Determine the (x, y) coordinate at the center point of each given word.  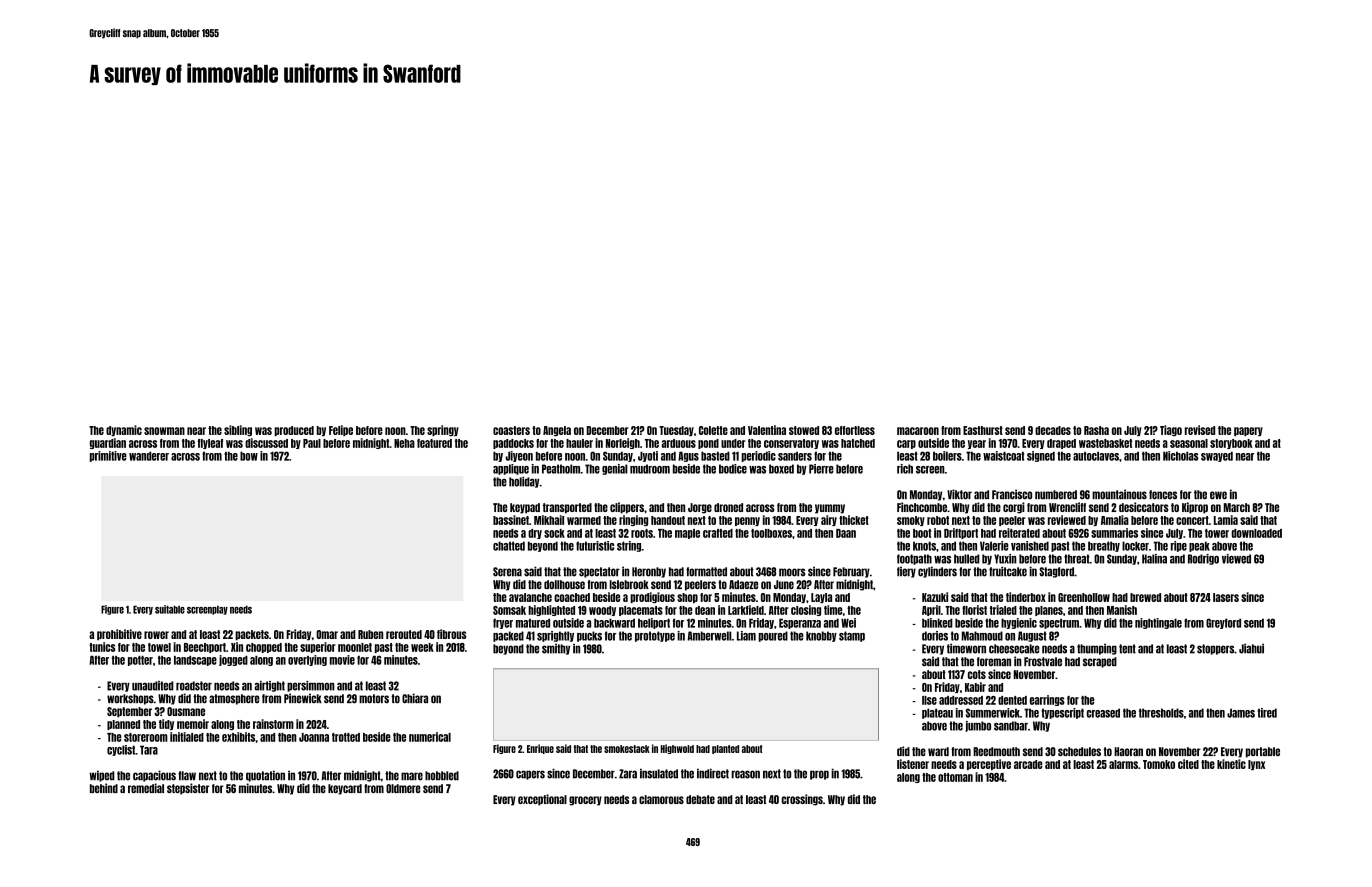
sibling (238, 430)
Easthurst (983, 430)
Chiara (415, 698)
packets (252, 635)
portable (1263, 752)
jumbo (978, 726)
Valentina (767, 430)
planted (725, 749)
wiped (102, 776)
